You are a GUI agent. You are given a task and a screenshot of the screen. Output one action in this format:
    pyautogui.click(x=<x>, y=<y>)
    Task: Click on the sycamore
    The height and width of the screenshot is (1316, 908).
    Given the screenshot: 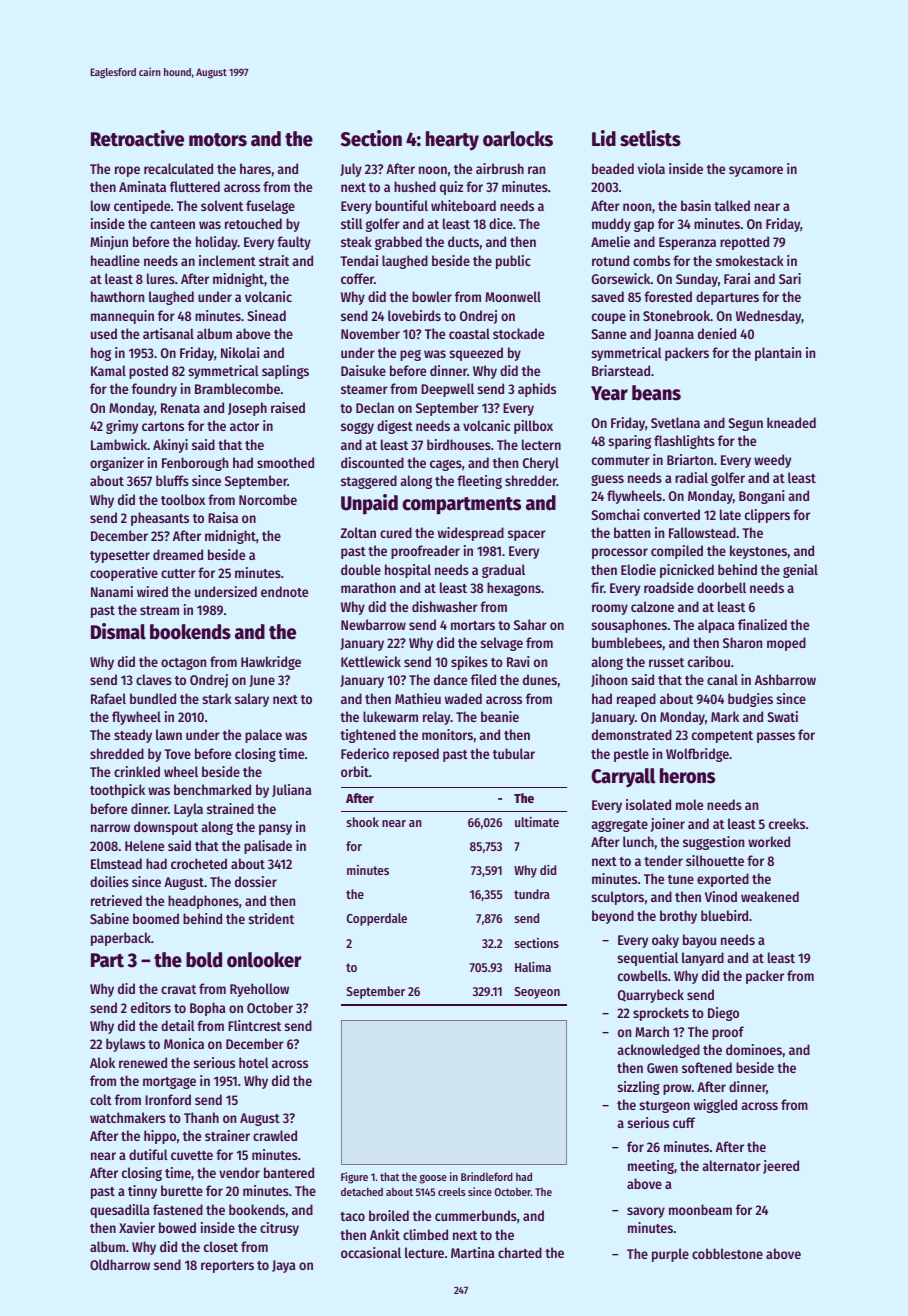 What is the action you would take?
    pyautogui.click(x=756, y=171)
